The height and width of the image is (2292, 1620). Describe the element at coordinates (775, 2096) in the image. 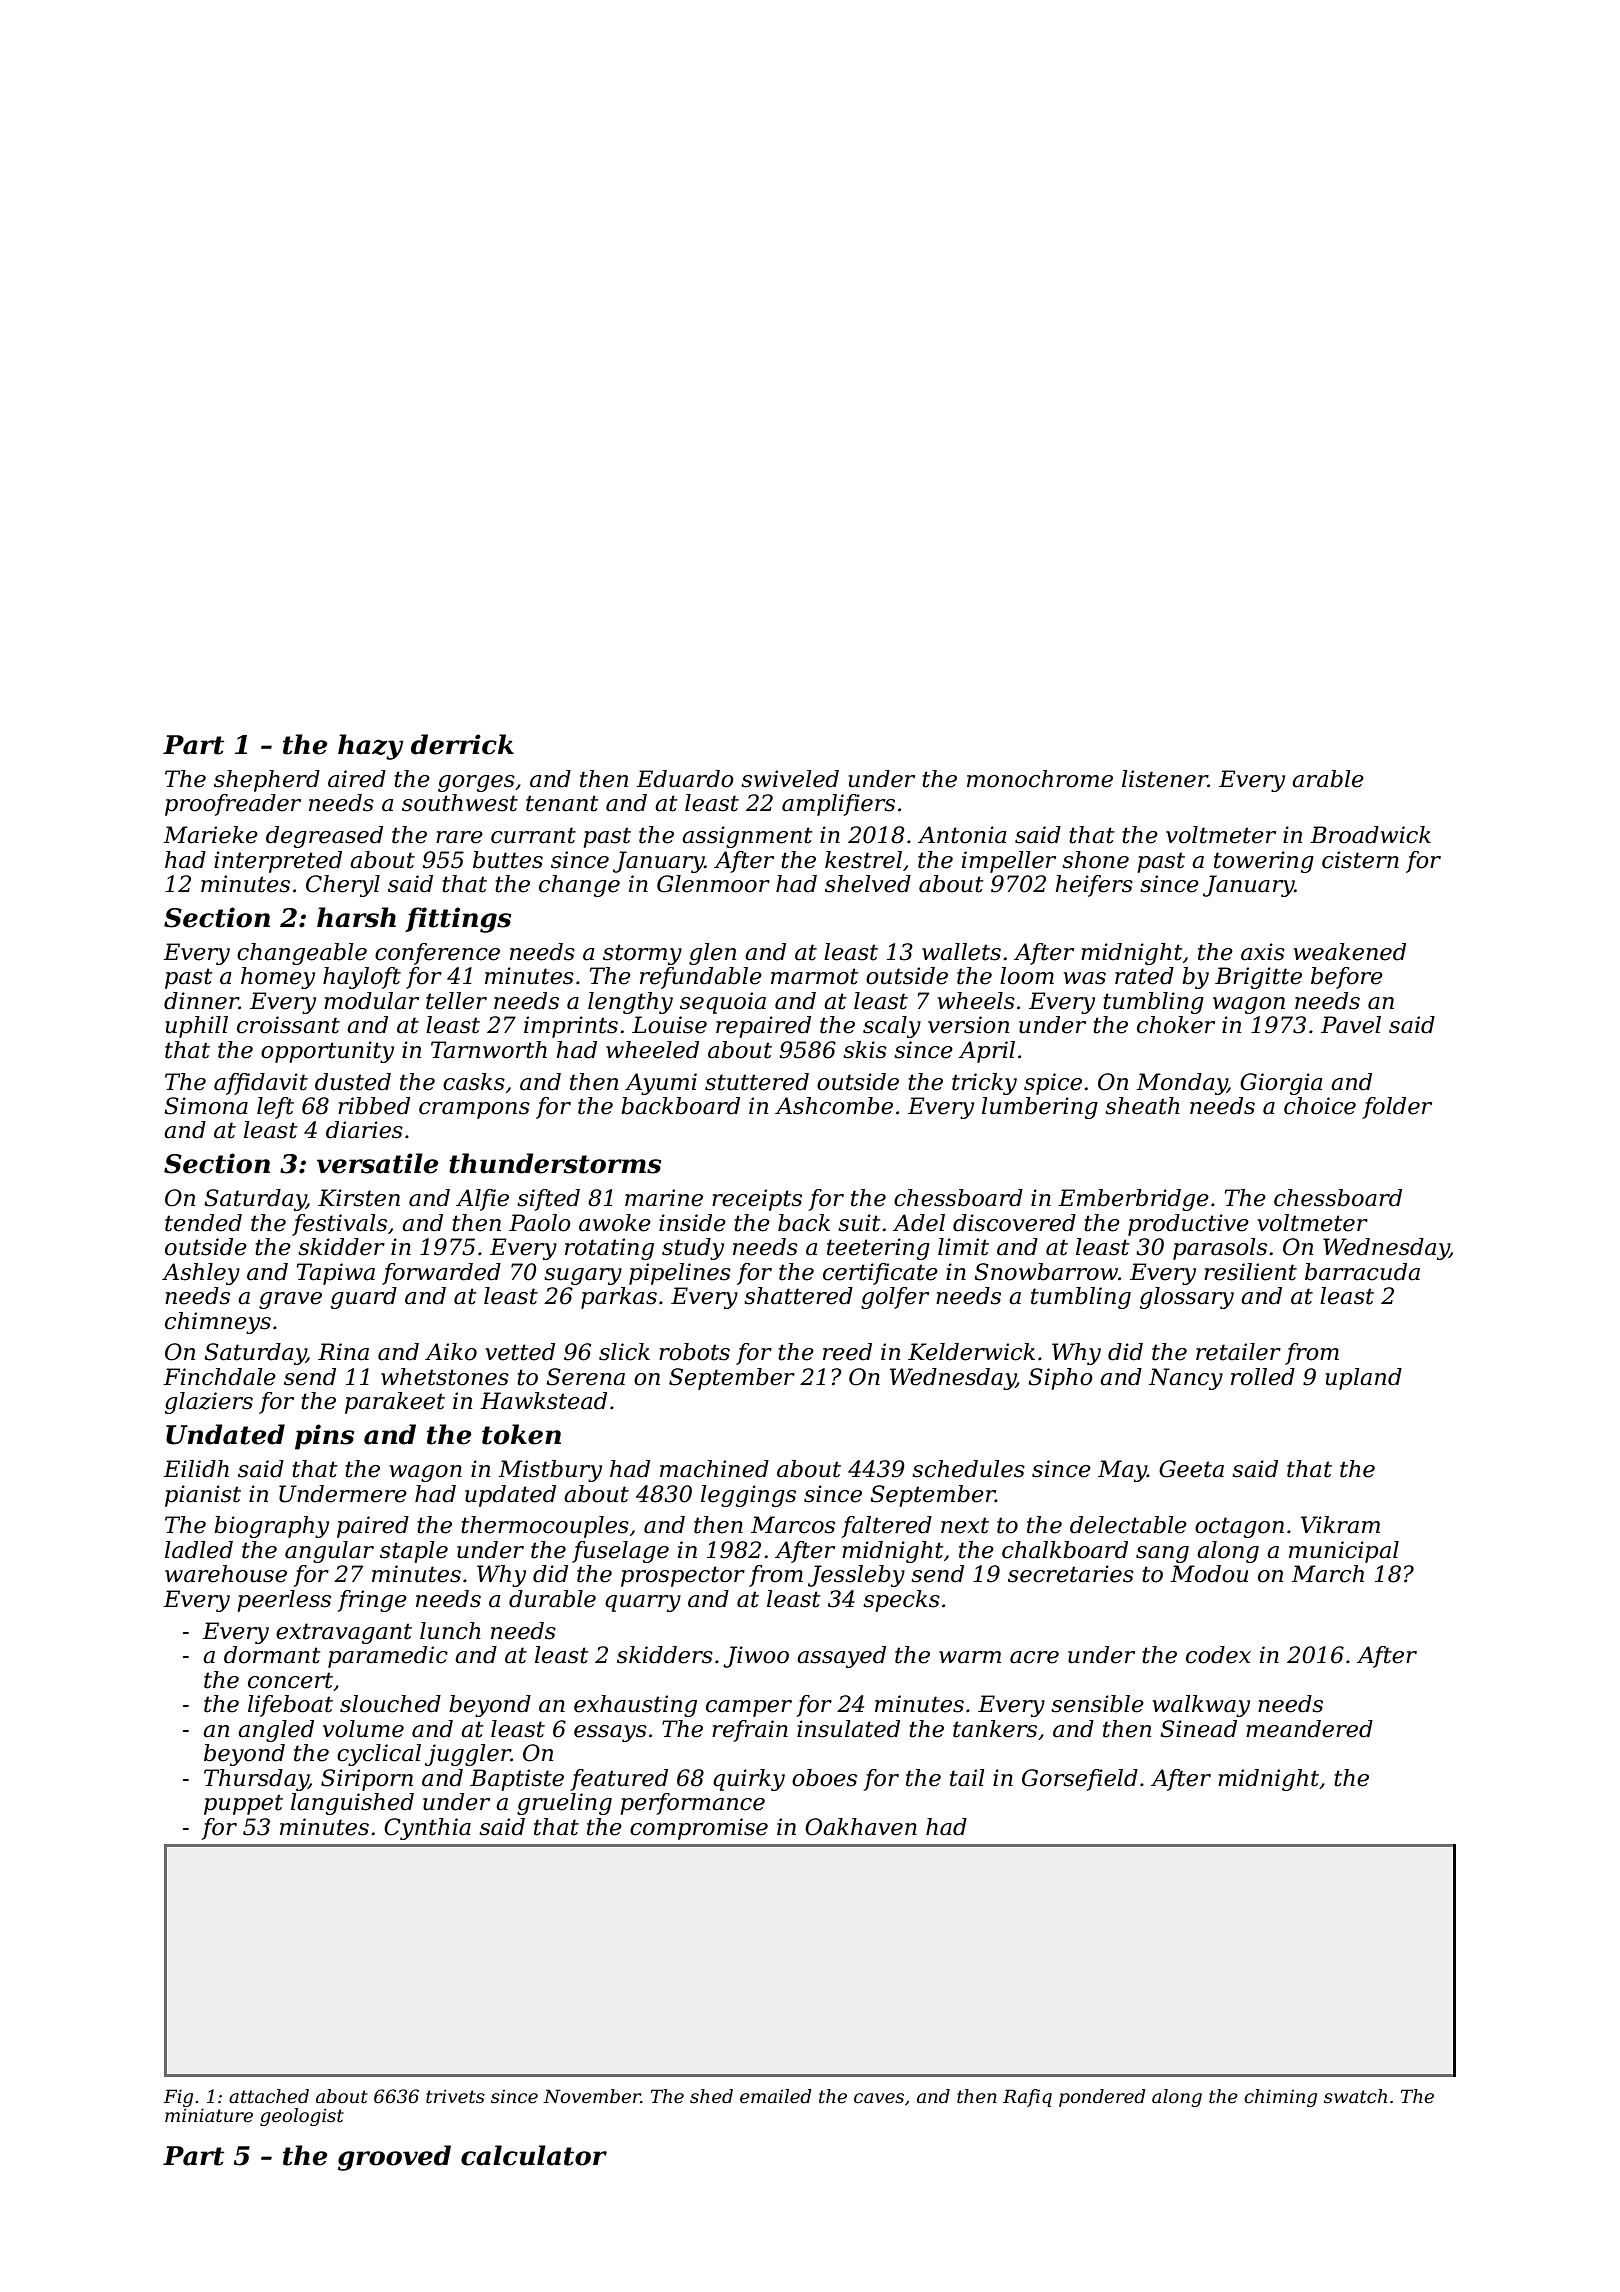

I see `emailed` at that location.
